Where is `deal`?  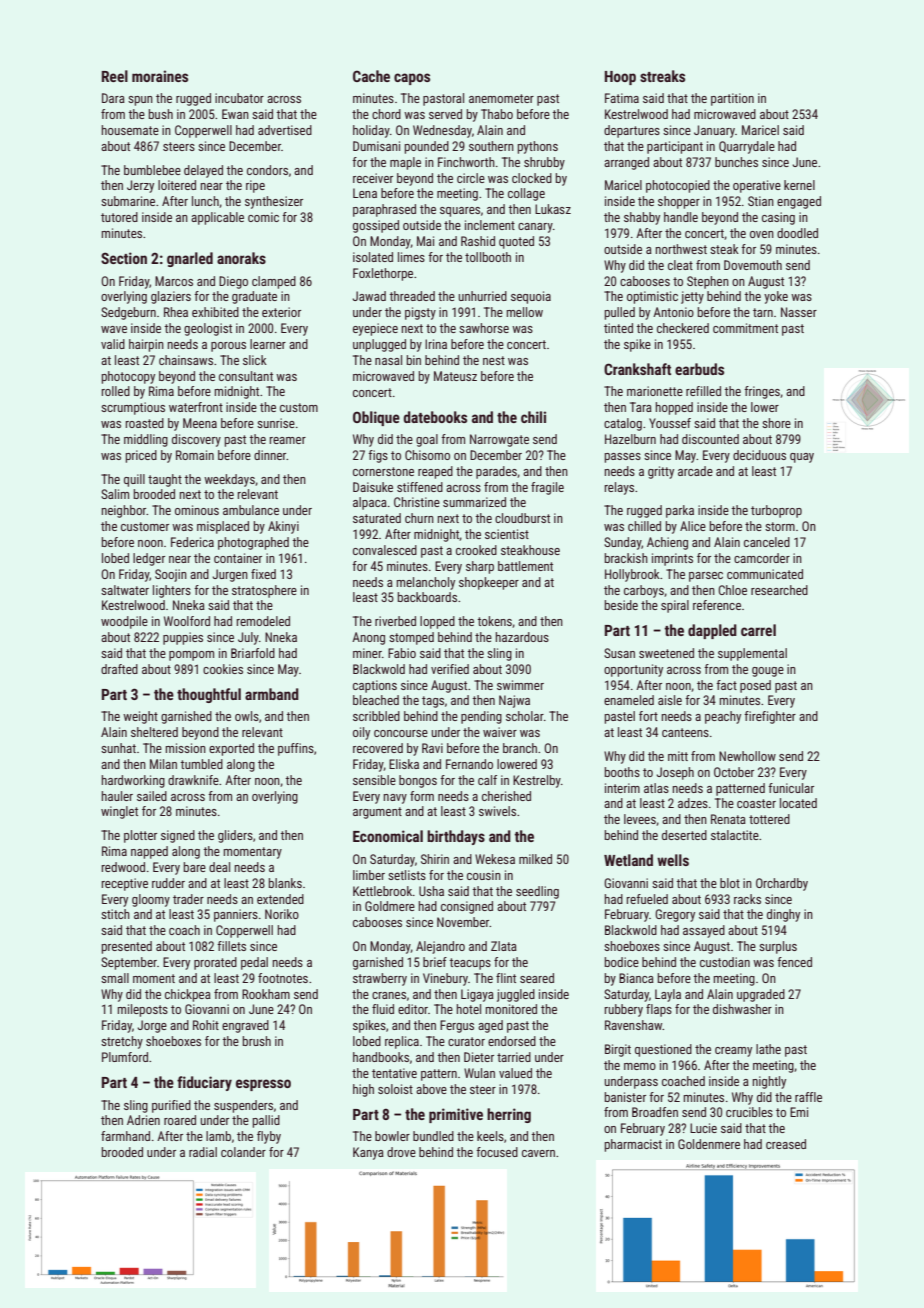
deal is located at coordinates (219, 867).
